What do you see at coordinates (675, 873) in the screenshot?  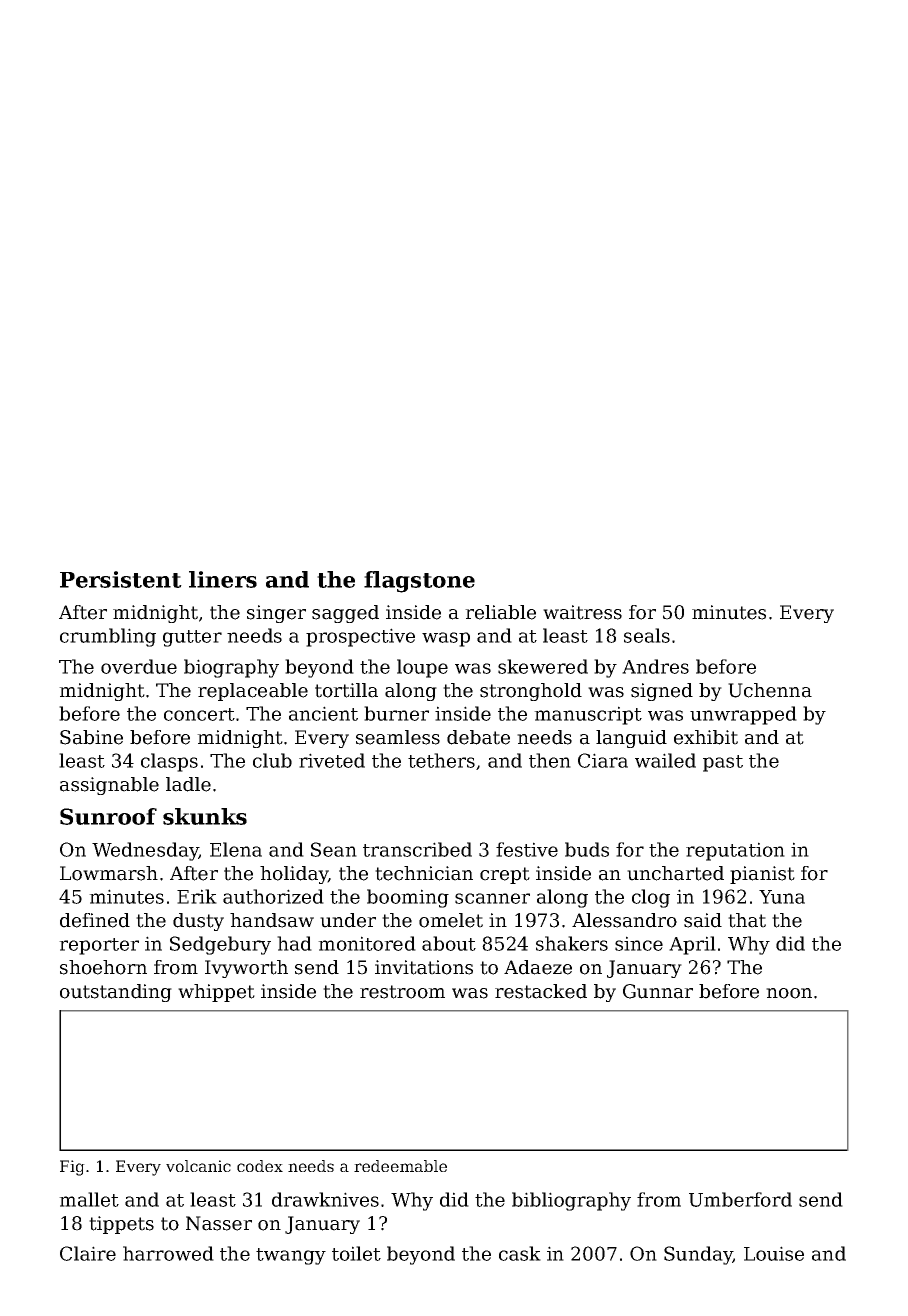 I see `uncharted` at bounding box center [675, 873].
